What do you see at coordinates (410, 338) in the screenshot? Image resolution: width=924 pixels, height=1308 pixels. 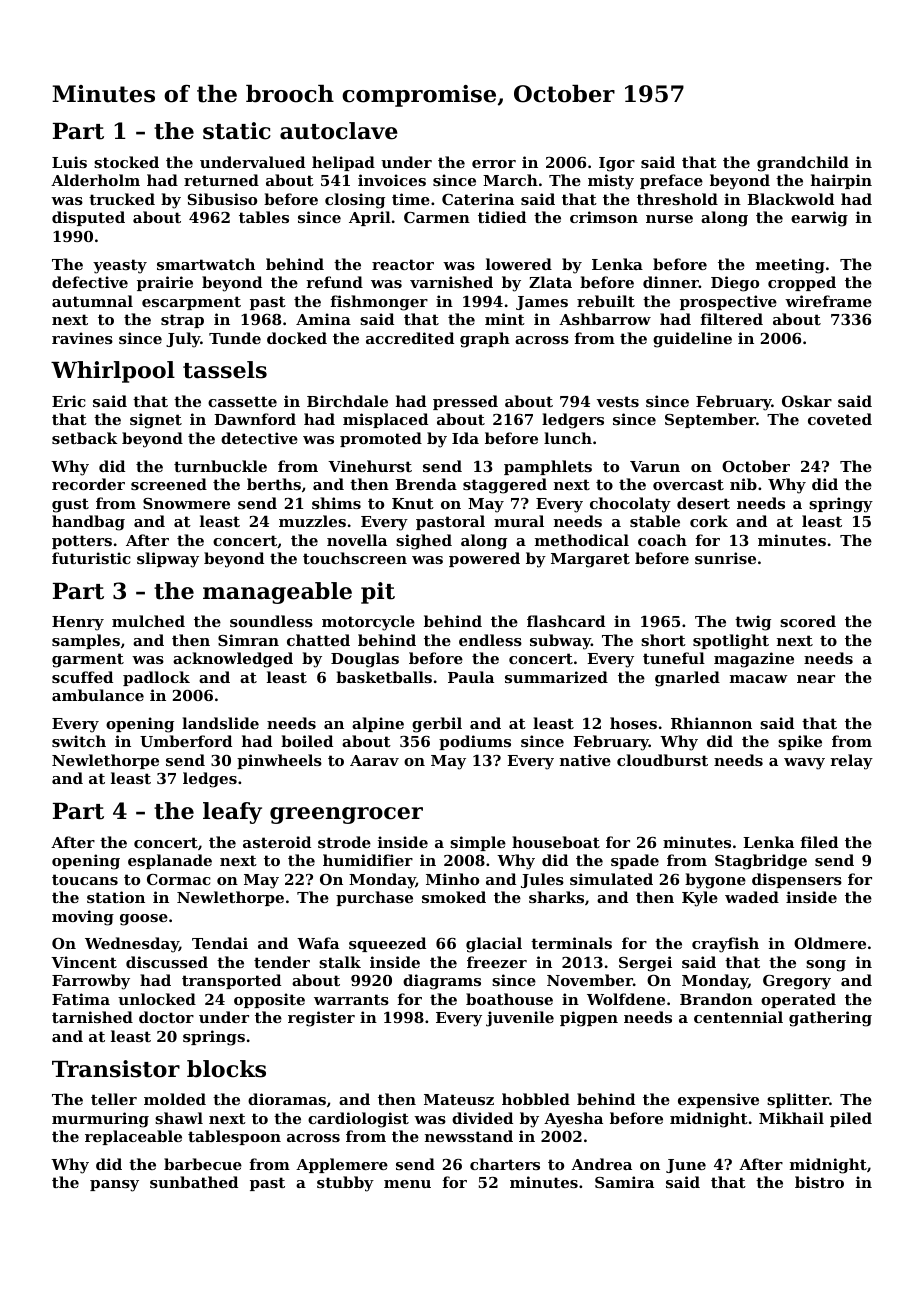 I see `accredited` at bounding box center [410, 338].
